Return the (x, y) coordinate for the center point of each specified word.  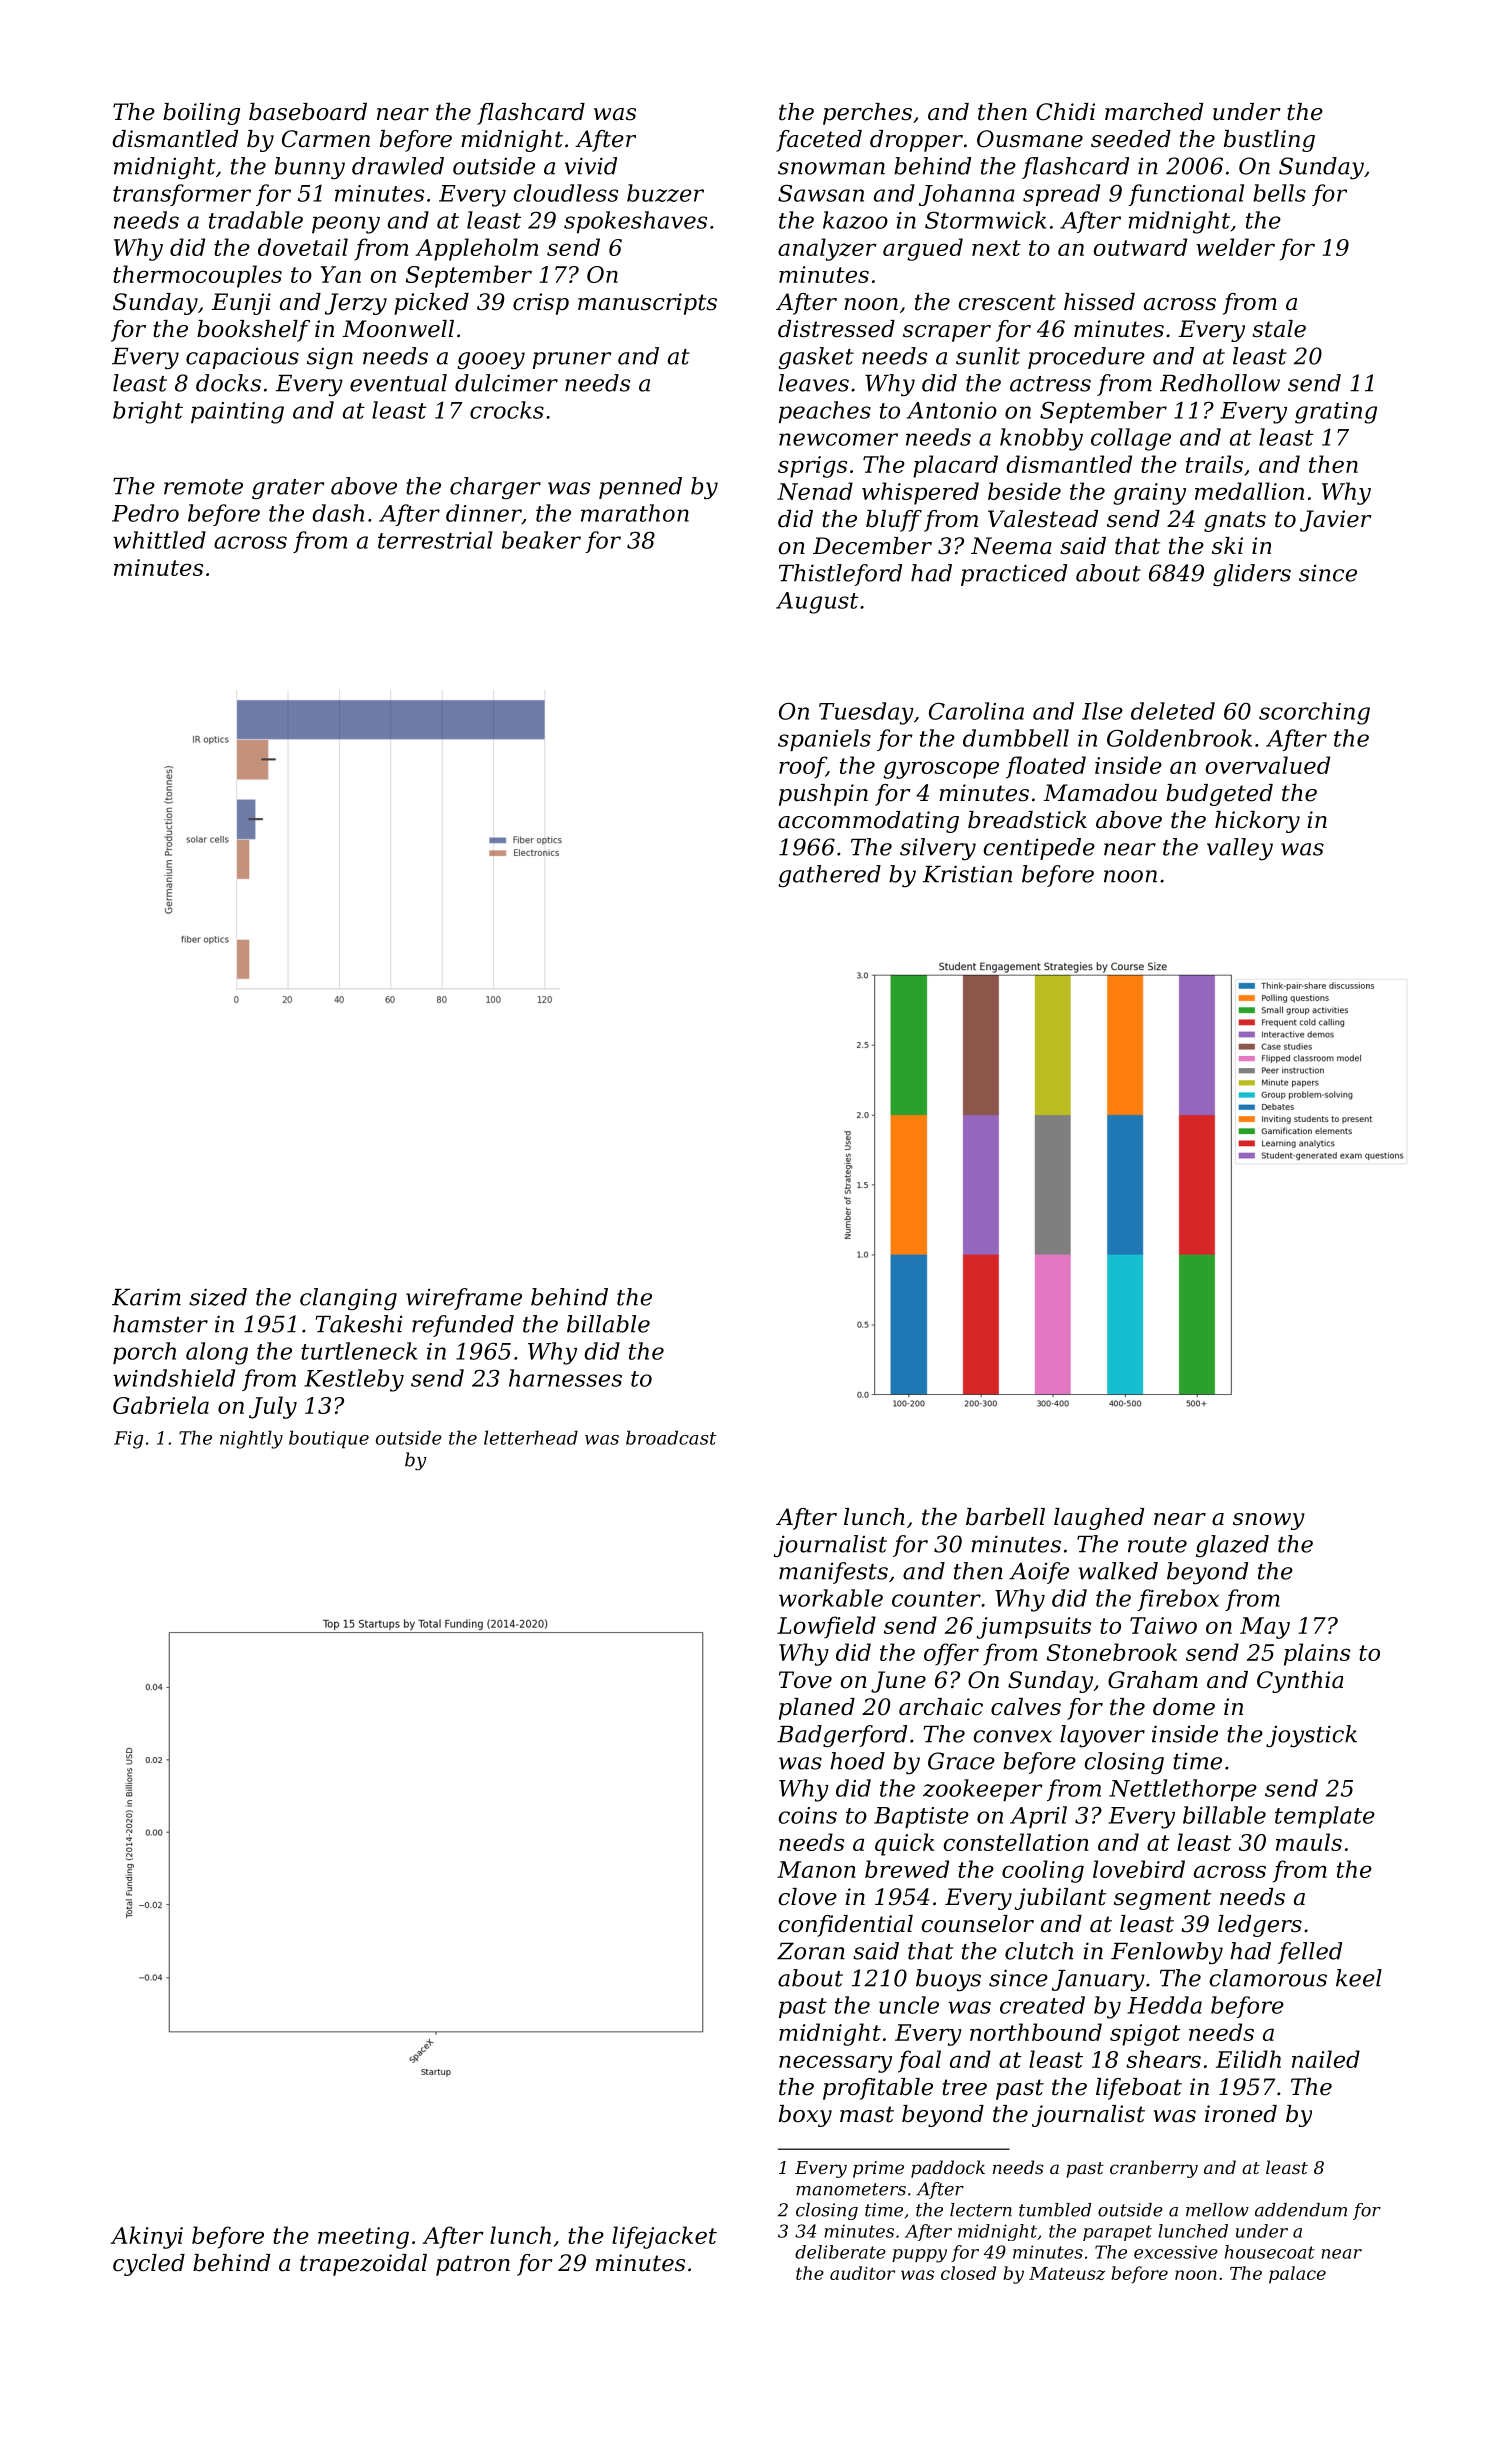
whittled (159, 540)
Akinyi (146, 2237)
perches (867, 114)
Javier (1336, 521)
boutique (329, 1439)
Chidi (1065, 112)
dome (1184, 1707)
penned (640, 488)
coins (807, 1815)
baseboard (308, 112)
